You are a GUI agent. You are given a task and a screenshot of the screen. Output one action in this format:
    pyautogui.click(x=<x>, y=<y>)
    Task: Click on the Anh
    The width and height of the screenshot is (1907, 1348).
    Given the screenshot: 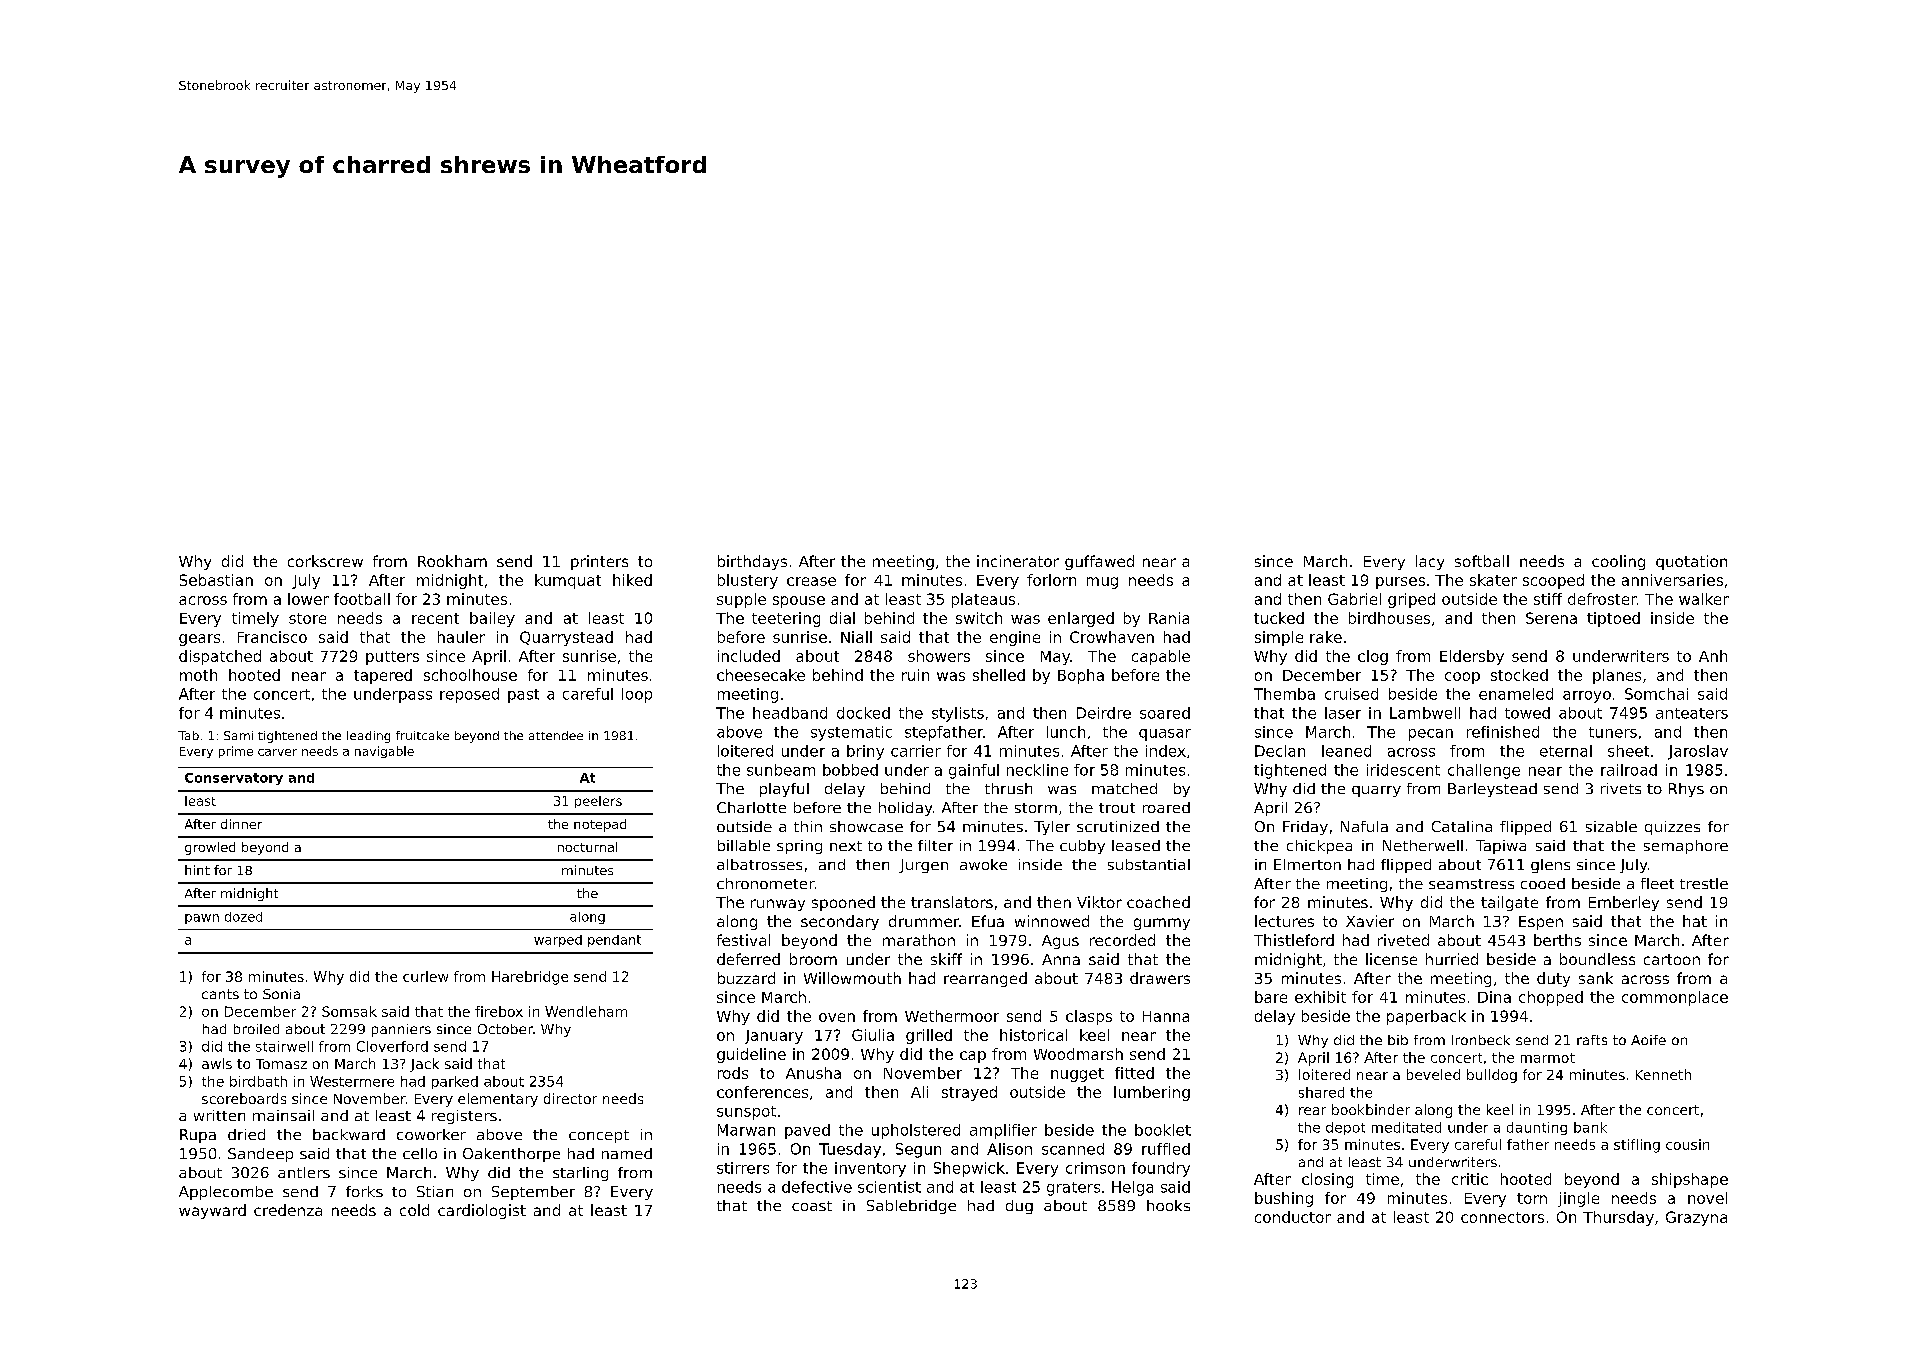 What is the action you would take?
    pyautogui.click(x=1713, y=656)
